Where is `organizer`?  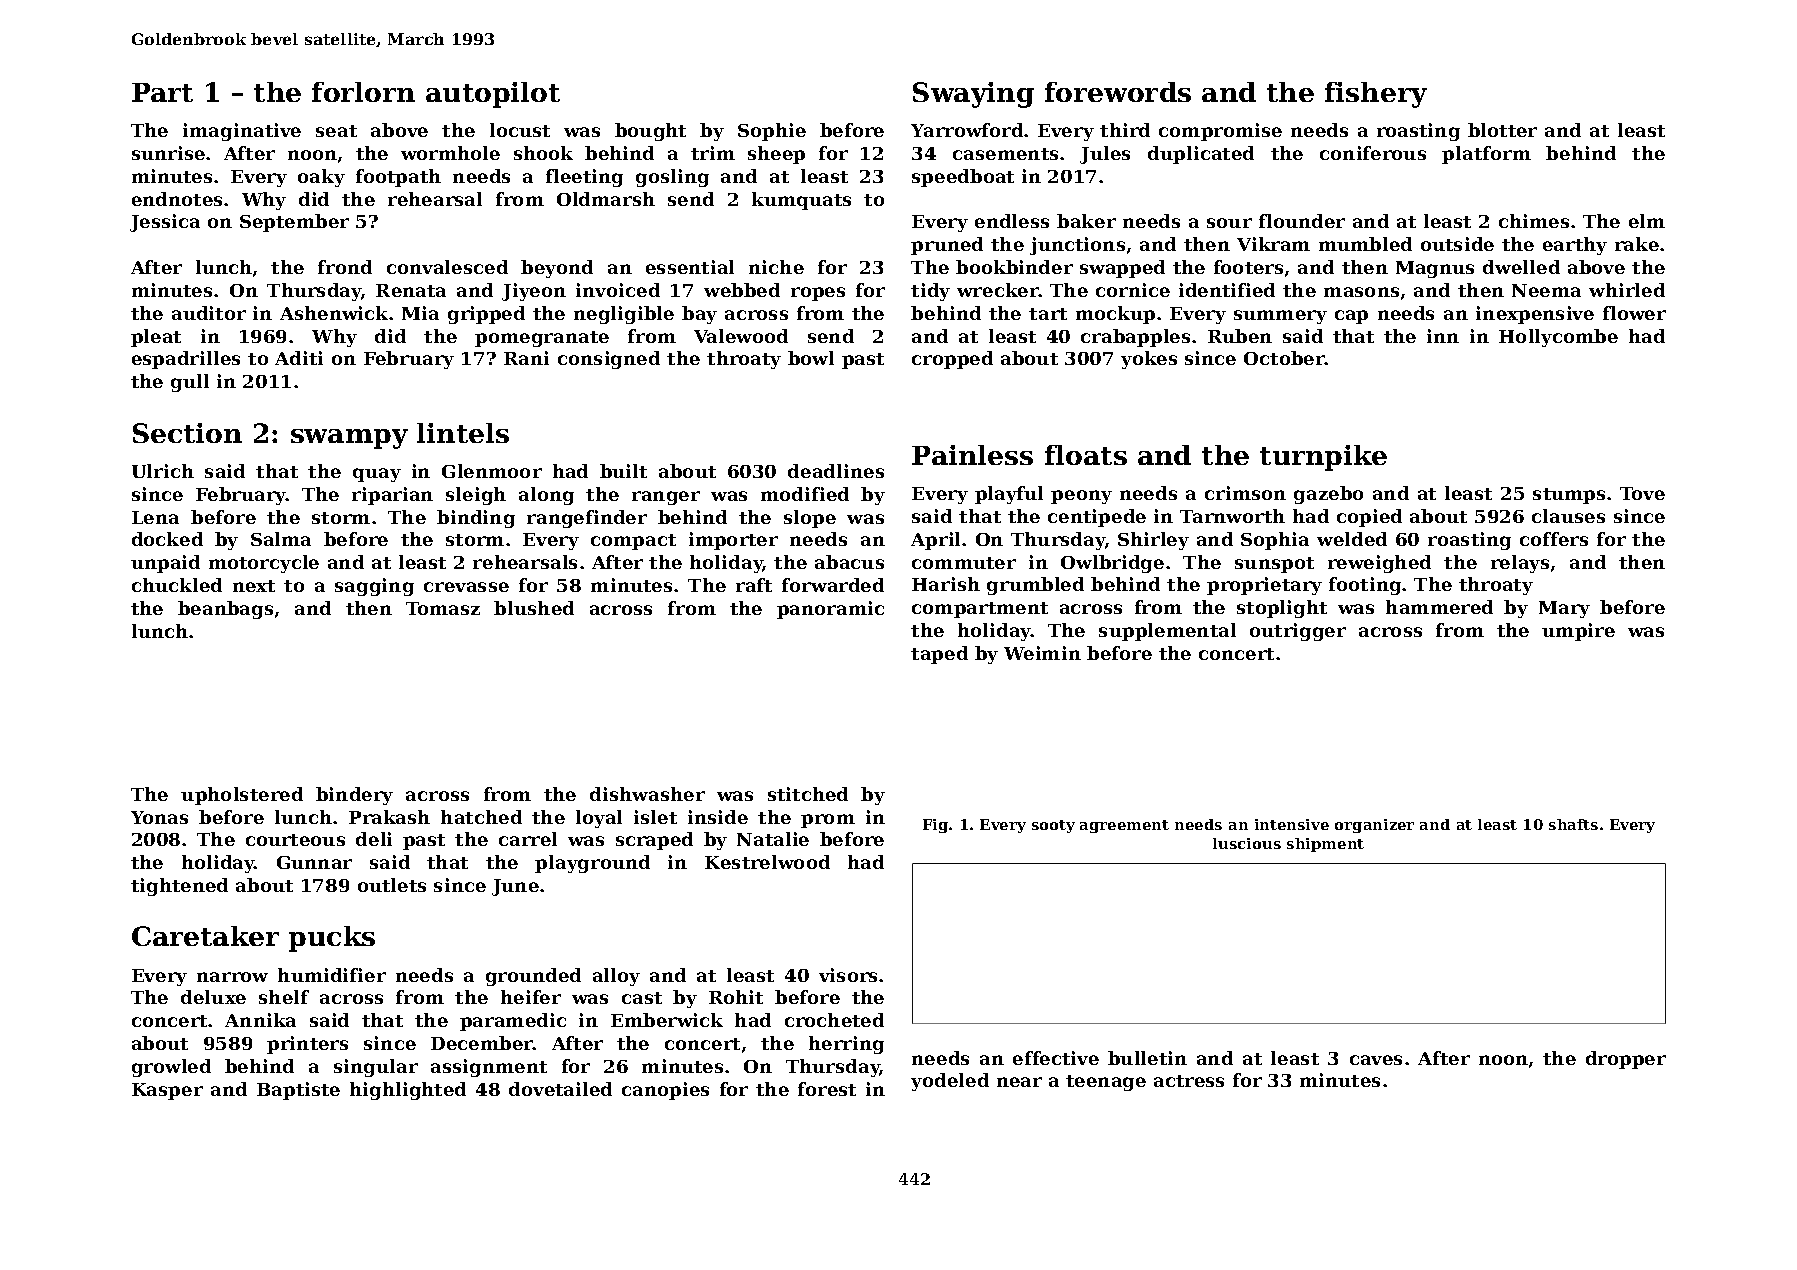 organizer is located at coordinates (1374, 826).
